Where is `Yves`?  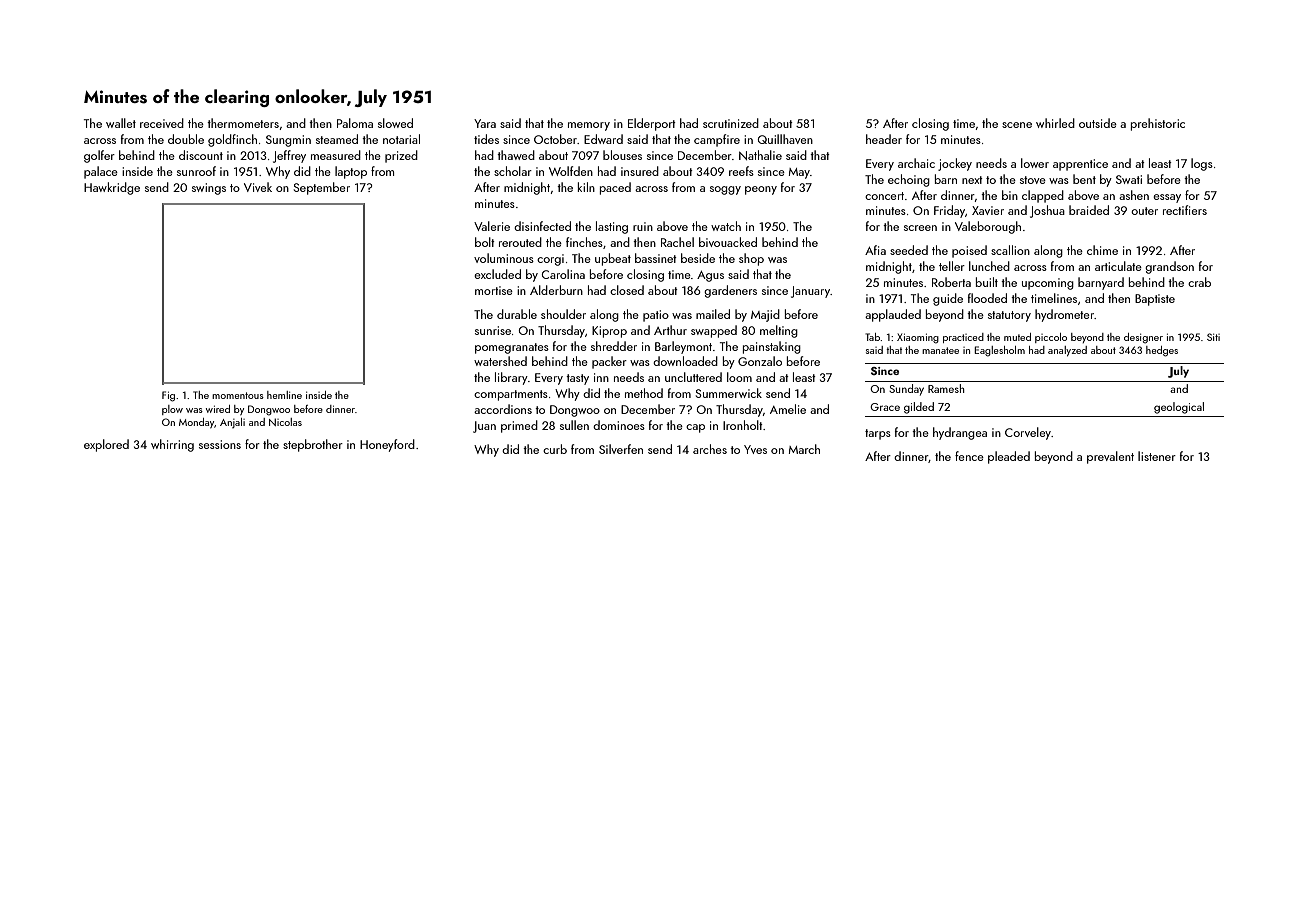 Yves is located at coordinates (755, 449).
